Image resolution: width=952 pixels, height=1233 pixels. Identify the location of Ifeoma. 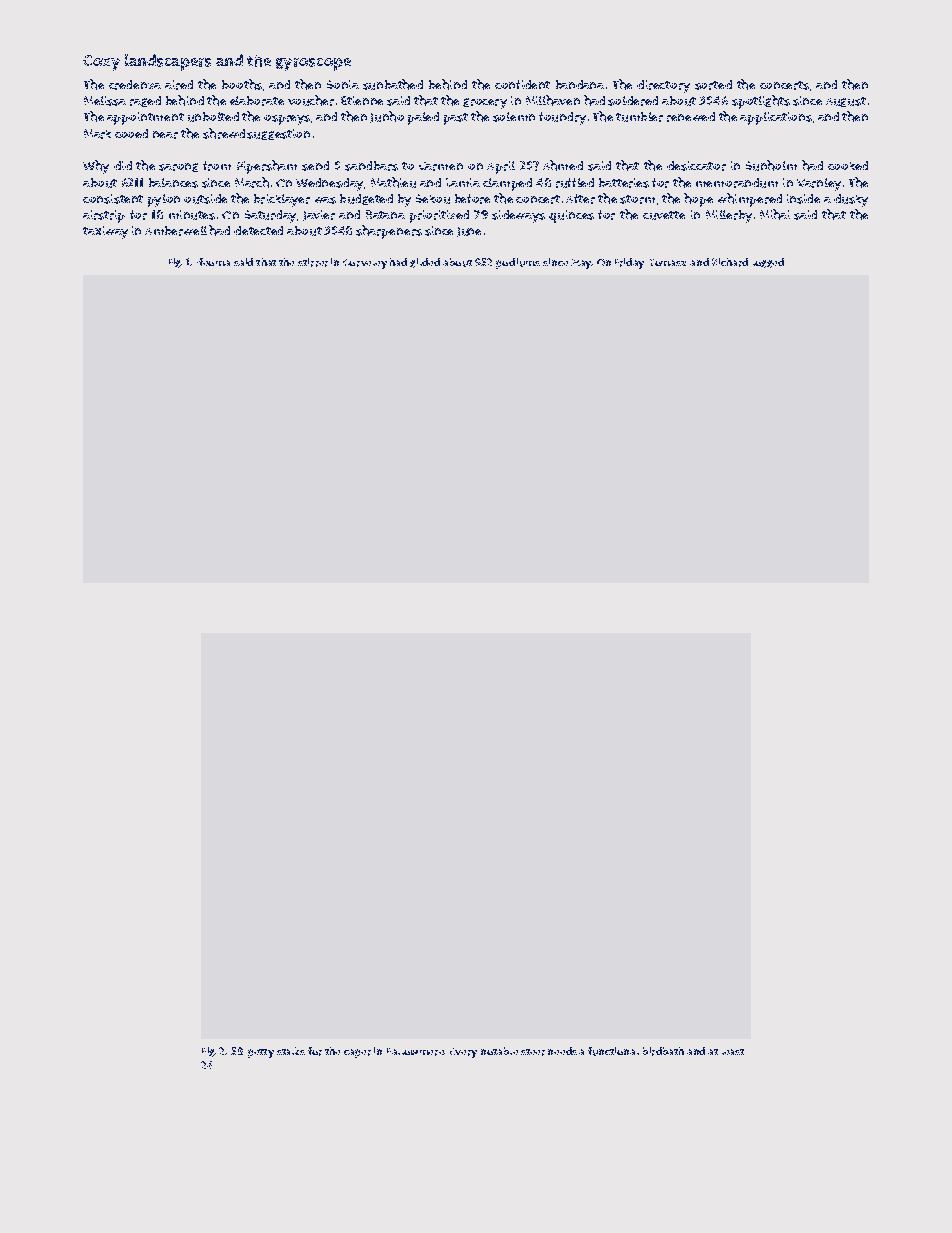
(213, 262).
